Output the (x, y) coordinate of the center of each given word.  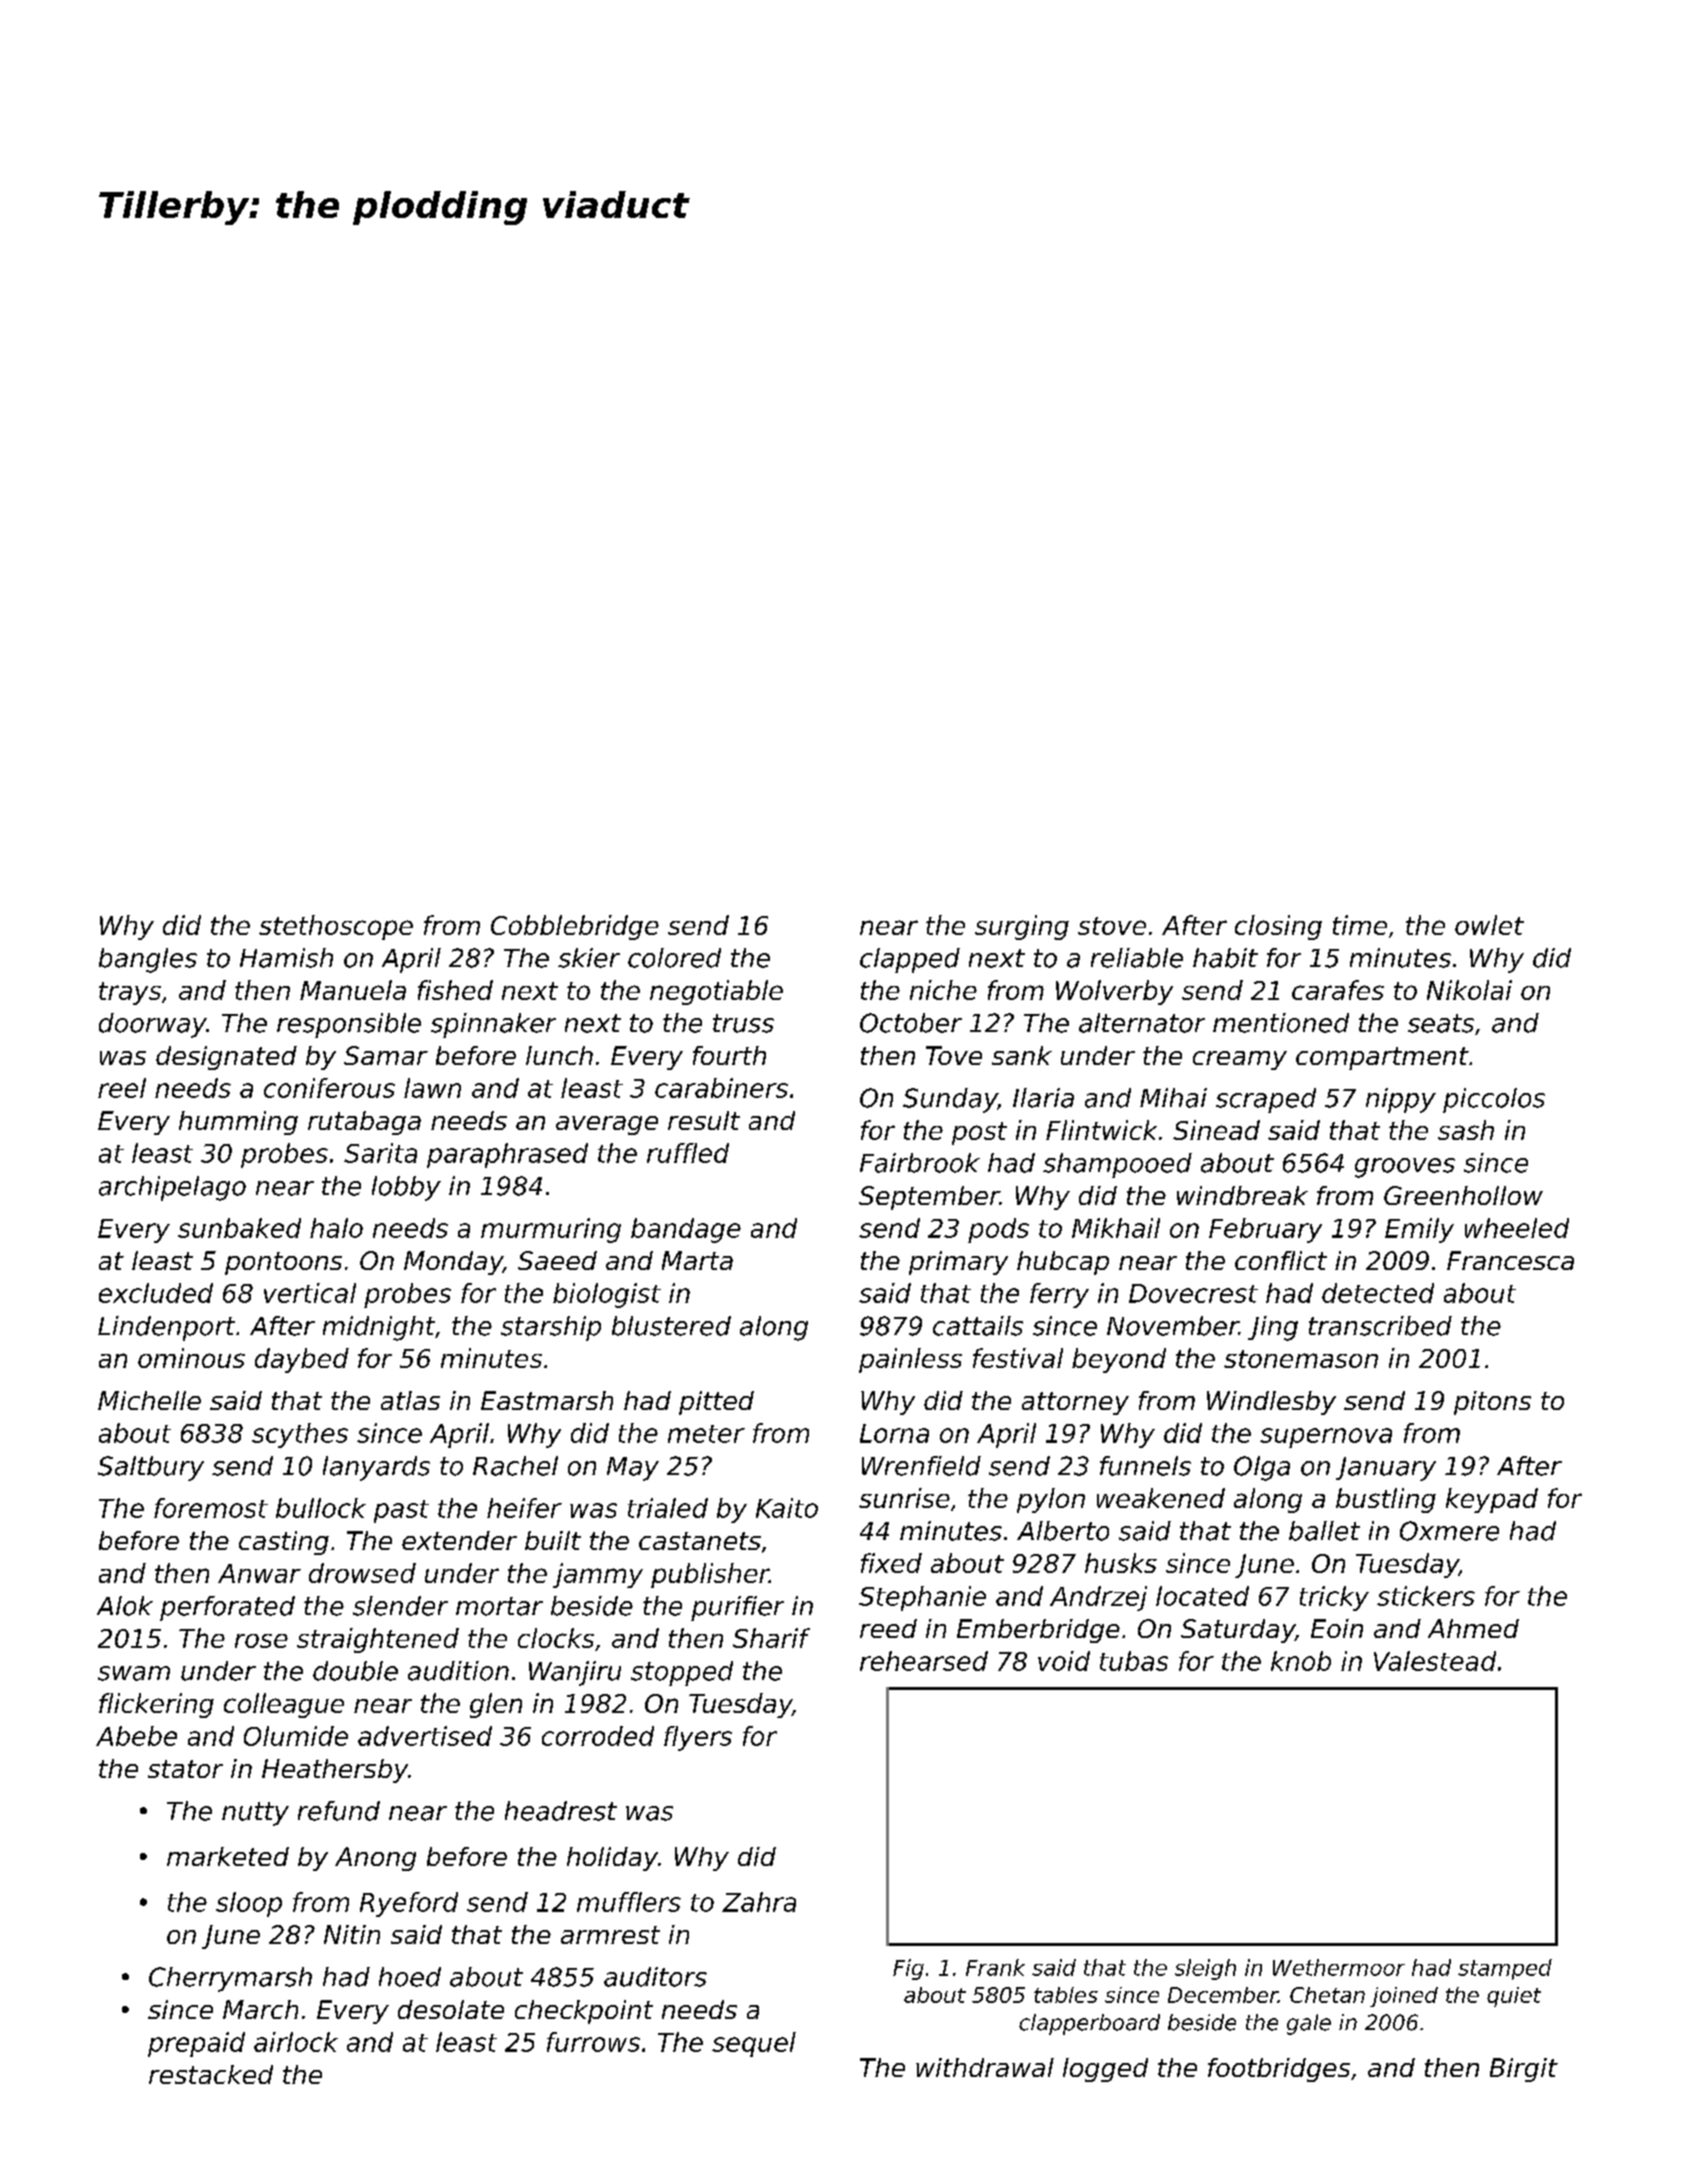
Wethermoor (1339, 1967)
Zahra (759, 1902)
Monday (453, 1263)
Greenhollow (1463, 1195)
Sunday (950, 1100)
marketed (228, 1856)
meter (706, 1434)
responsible (349, 1025)
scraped (1266, 1100)
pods (998, 1230)
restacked (211, 2074)
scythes (300, 1435)
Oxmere (1449, 1531)
